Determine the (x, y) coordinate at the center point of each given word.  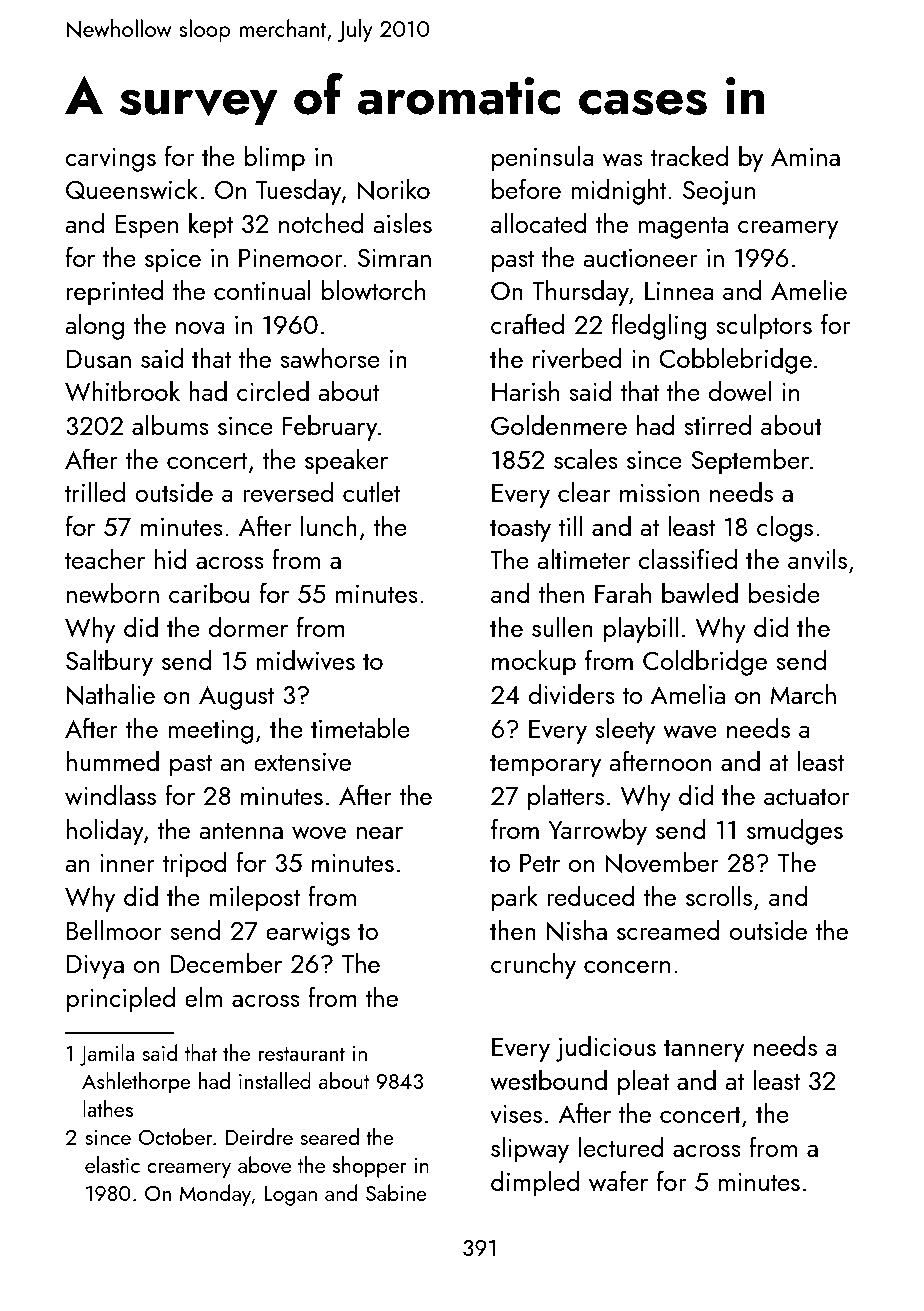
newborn (113, 593)
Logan (290, 1196)
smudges (795, 832)
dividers (572, 694)
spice (173, 261)
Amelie (809, 290)
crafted (527, 324)
